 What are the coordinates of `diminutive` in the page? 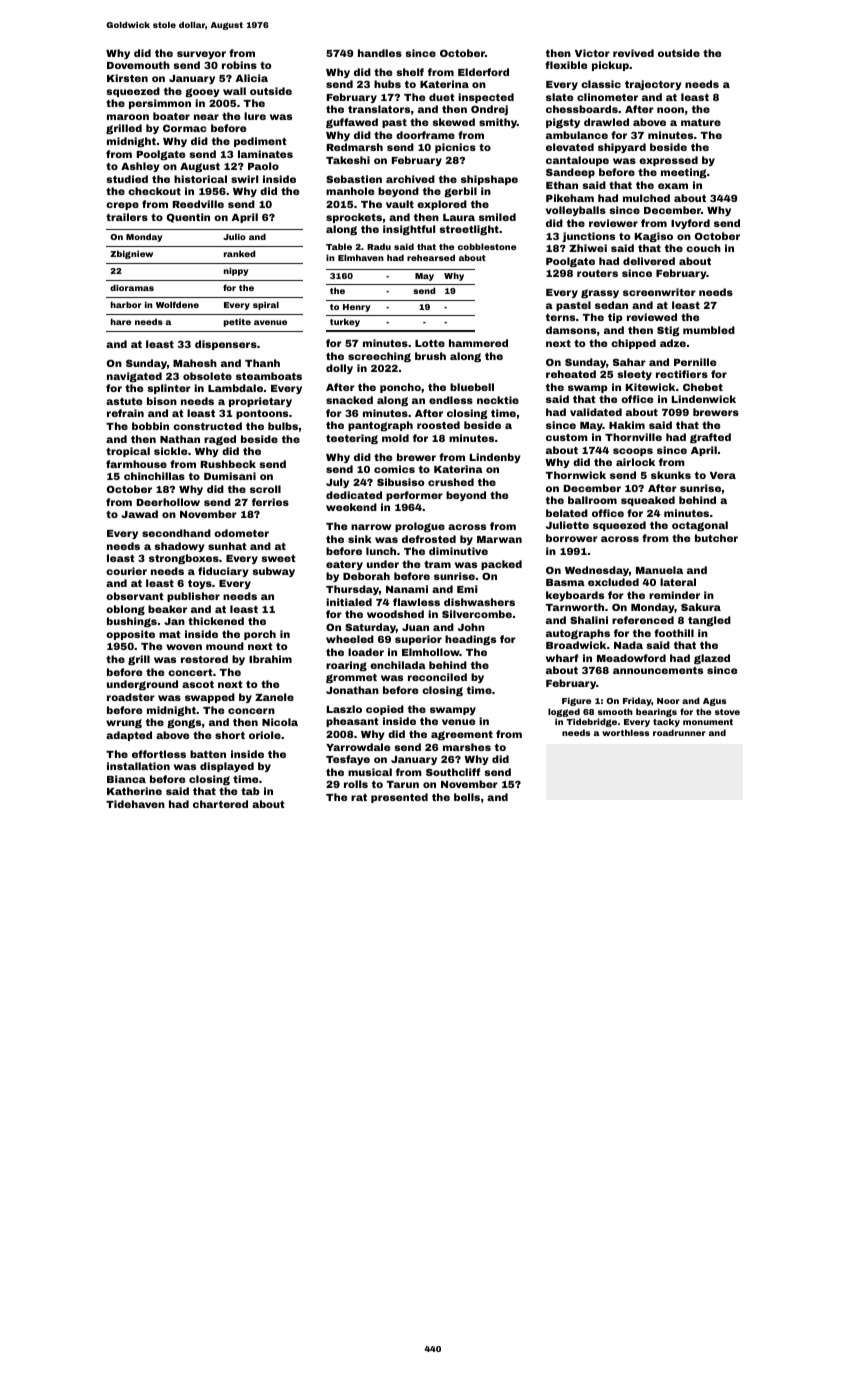 It's located at (458, 551).
